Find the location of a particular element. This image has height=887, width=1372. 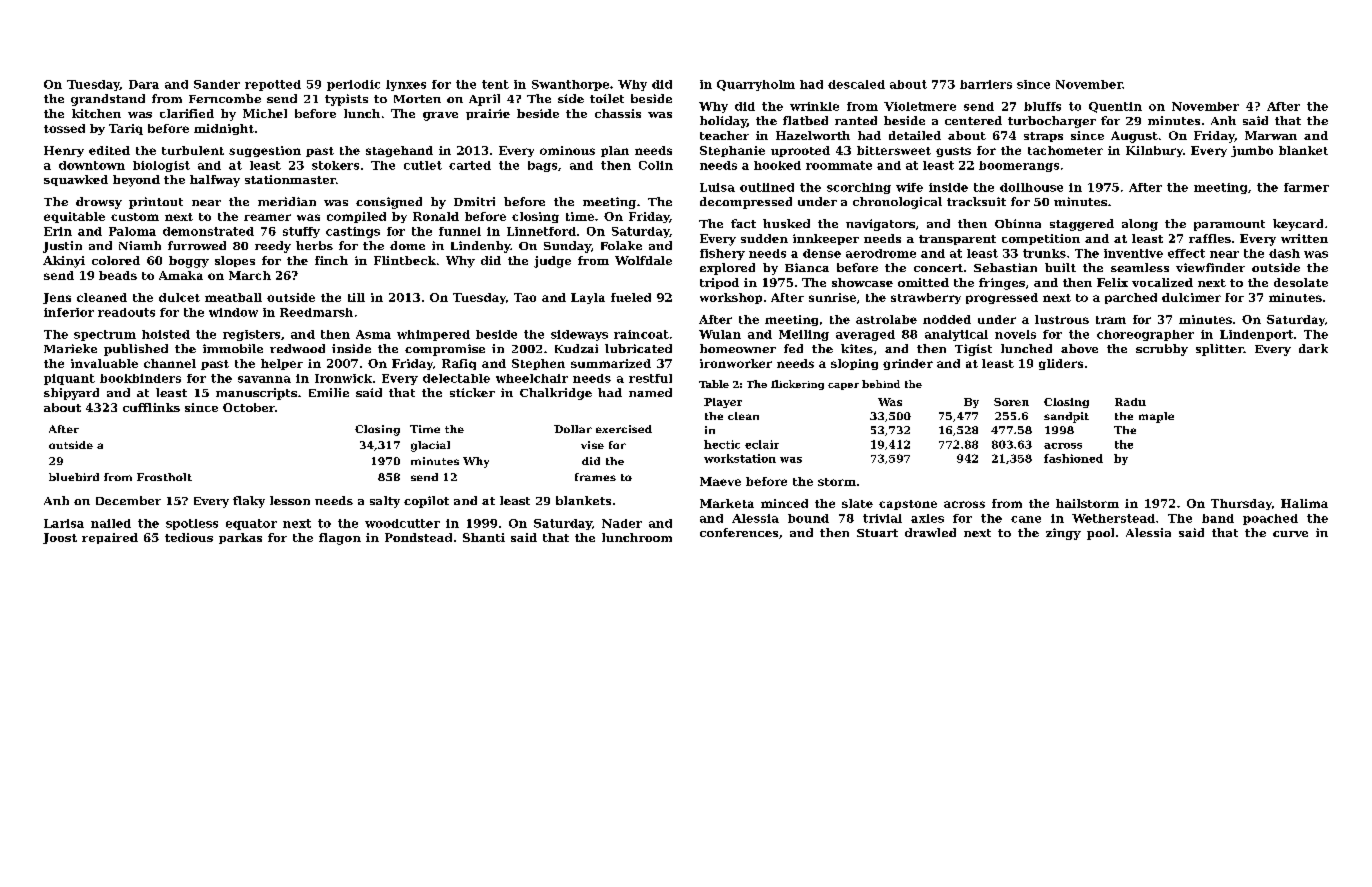

Sander is located at coordinates (217, 84).
